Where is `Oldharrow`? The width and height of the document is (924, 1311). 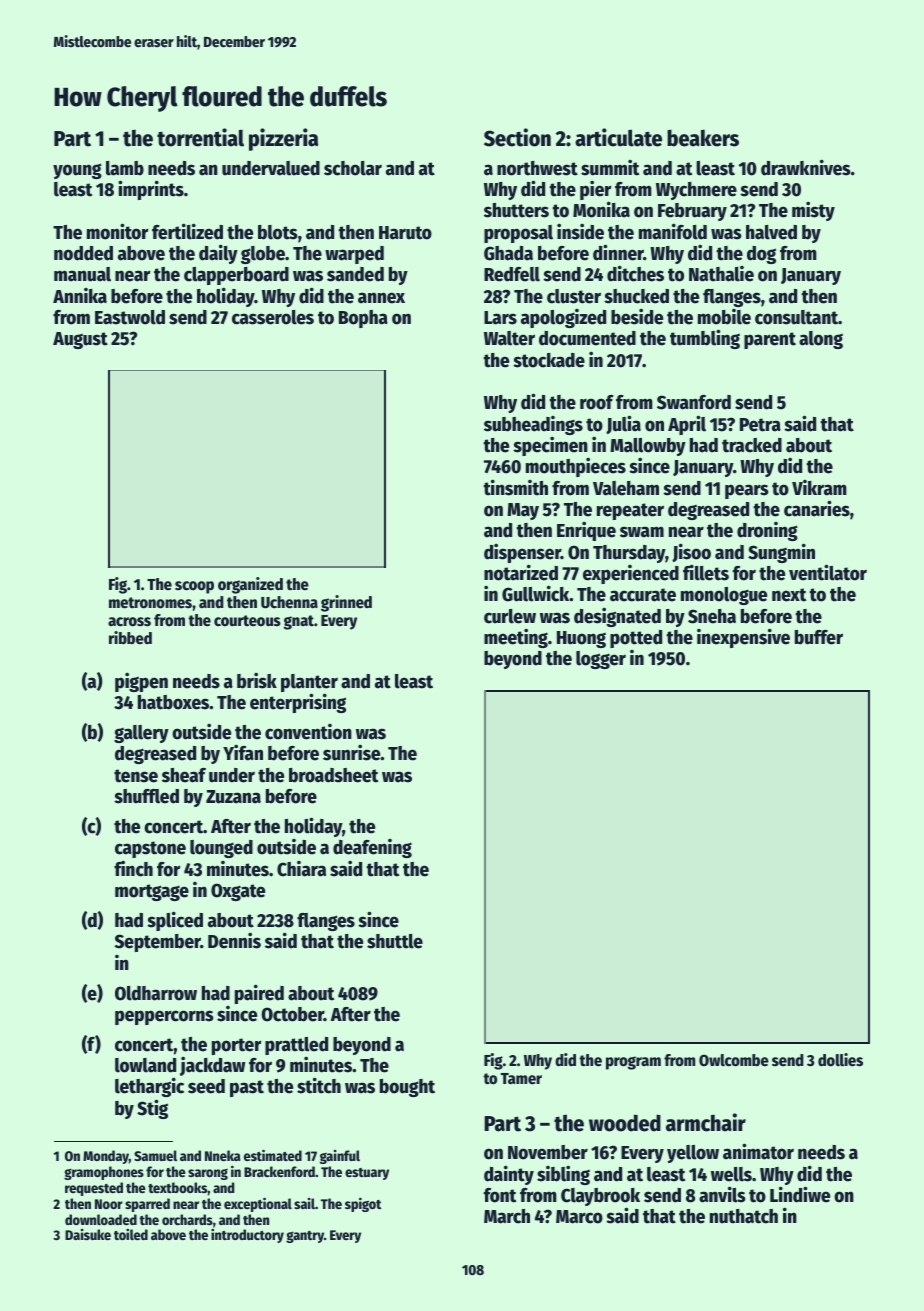
Oldharrow is located at coordinates (156, 993).
